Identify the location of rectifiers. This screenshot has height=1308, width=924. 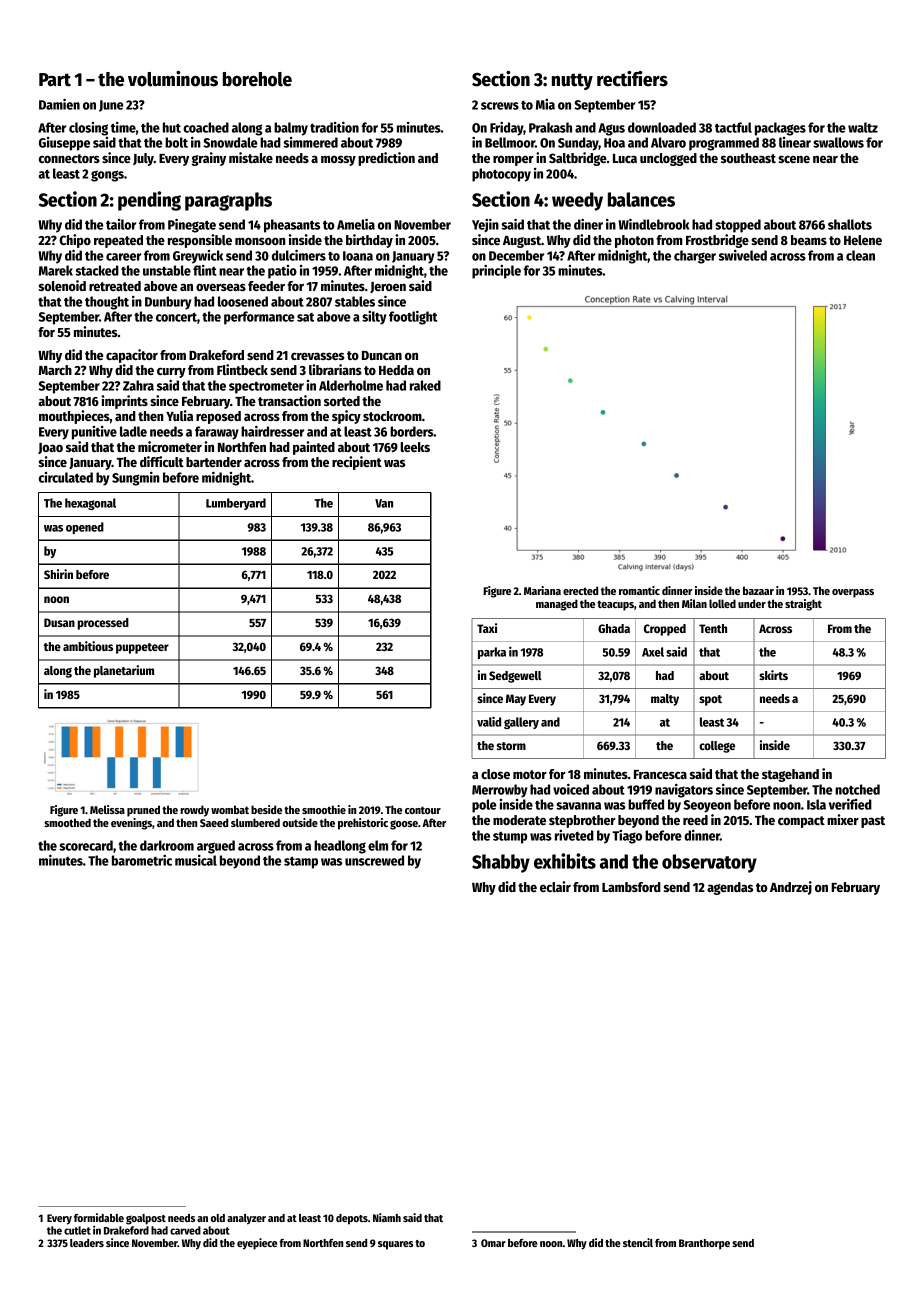
(632, 79).
